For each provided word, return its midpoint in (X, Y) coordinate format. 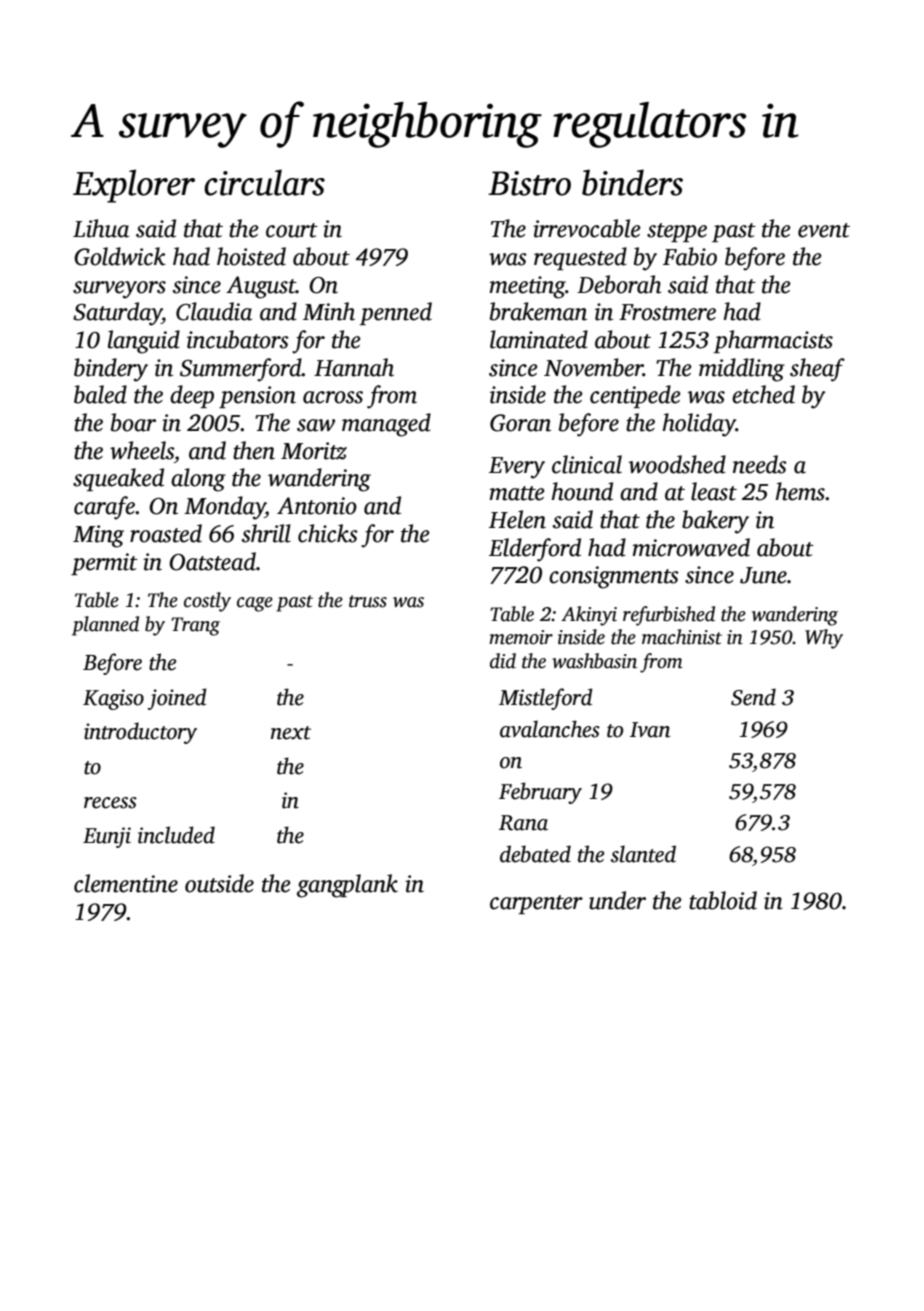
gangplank (347, 886)
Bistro (529, 183)
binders (632, 182)
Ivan (650, 730)
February (540, 793)
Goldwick (120, 256)
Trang (196, 626)
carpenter (536, 904)
